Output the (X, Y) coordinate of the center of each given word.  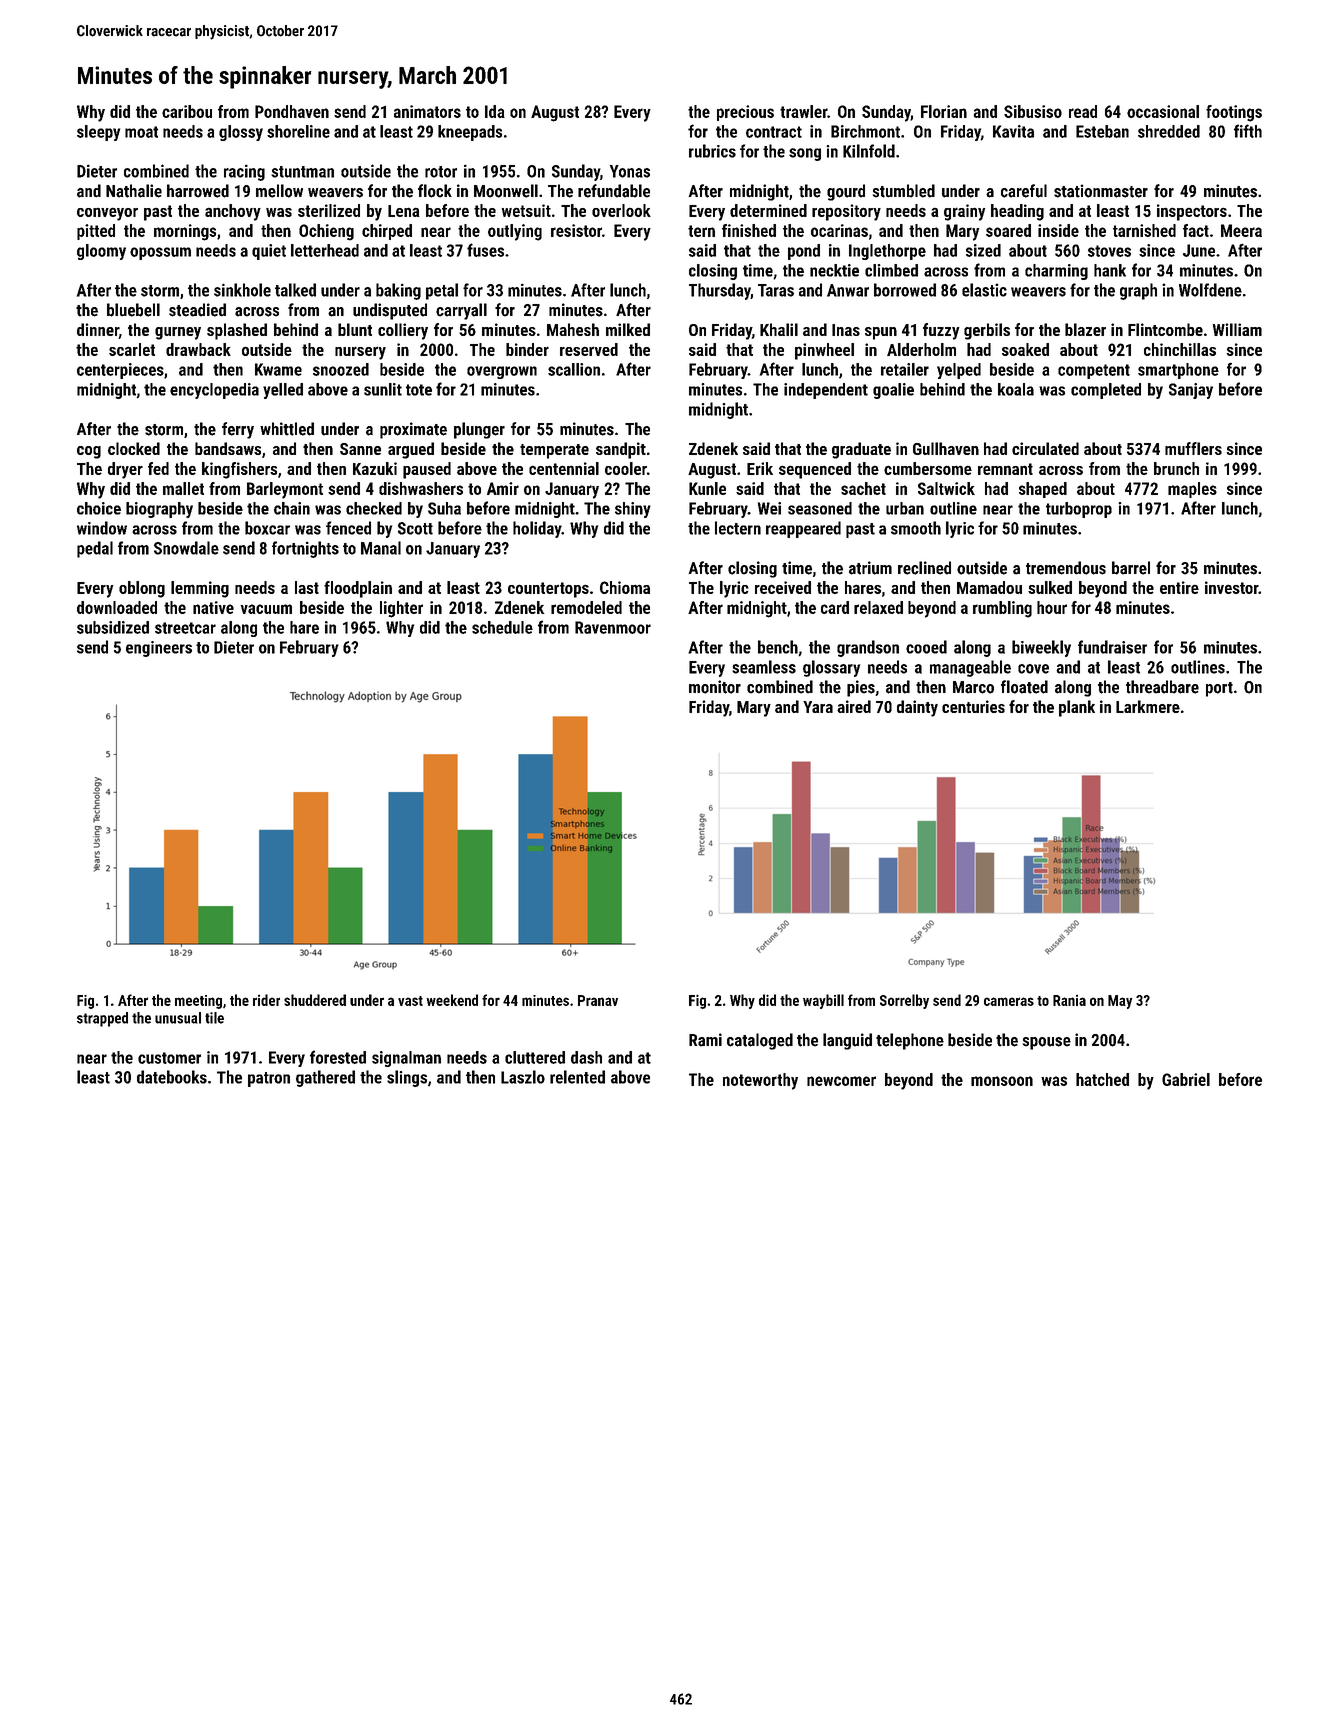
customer (169, 1058)
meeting (198, 1002)
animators (427, 111)
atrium (870, 568)
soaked (1025, 349)
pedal (95, 549)
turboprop (1079, 510)
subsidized (113, 627)
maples (1192, 490)
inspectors (1192, 212)
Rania (1069, 1000)
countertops (548, 590)
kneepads (470, 133)
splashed (237, 331)
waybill (823, 1001)
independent (826, 391)
